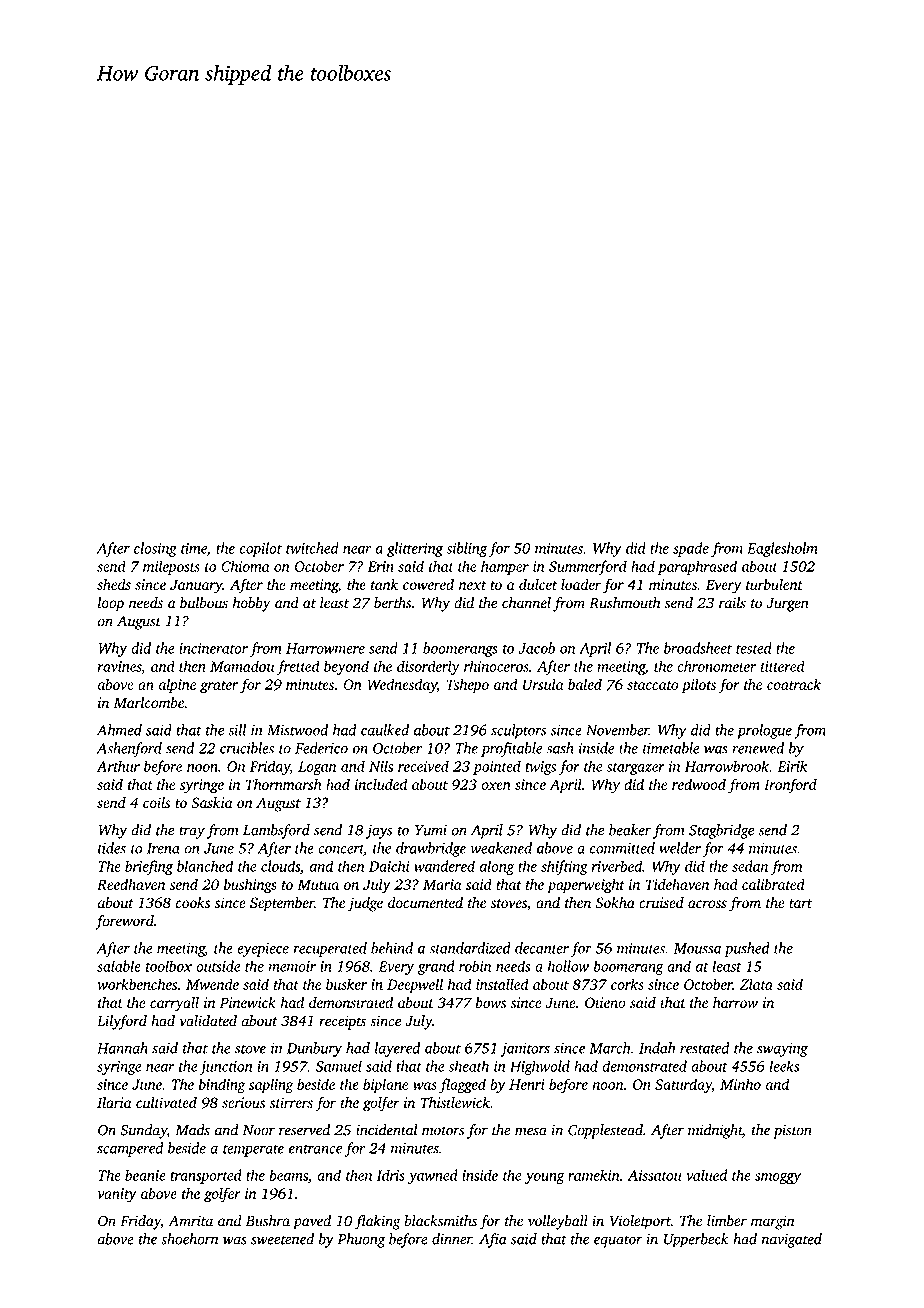  I want to click on staccato, so click(652, 685).
